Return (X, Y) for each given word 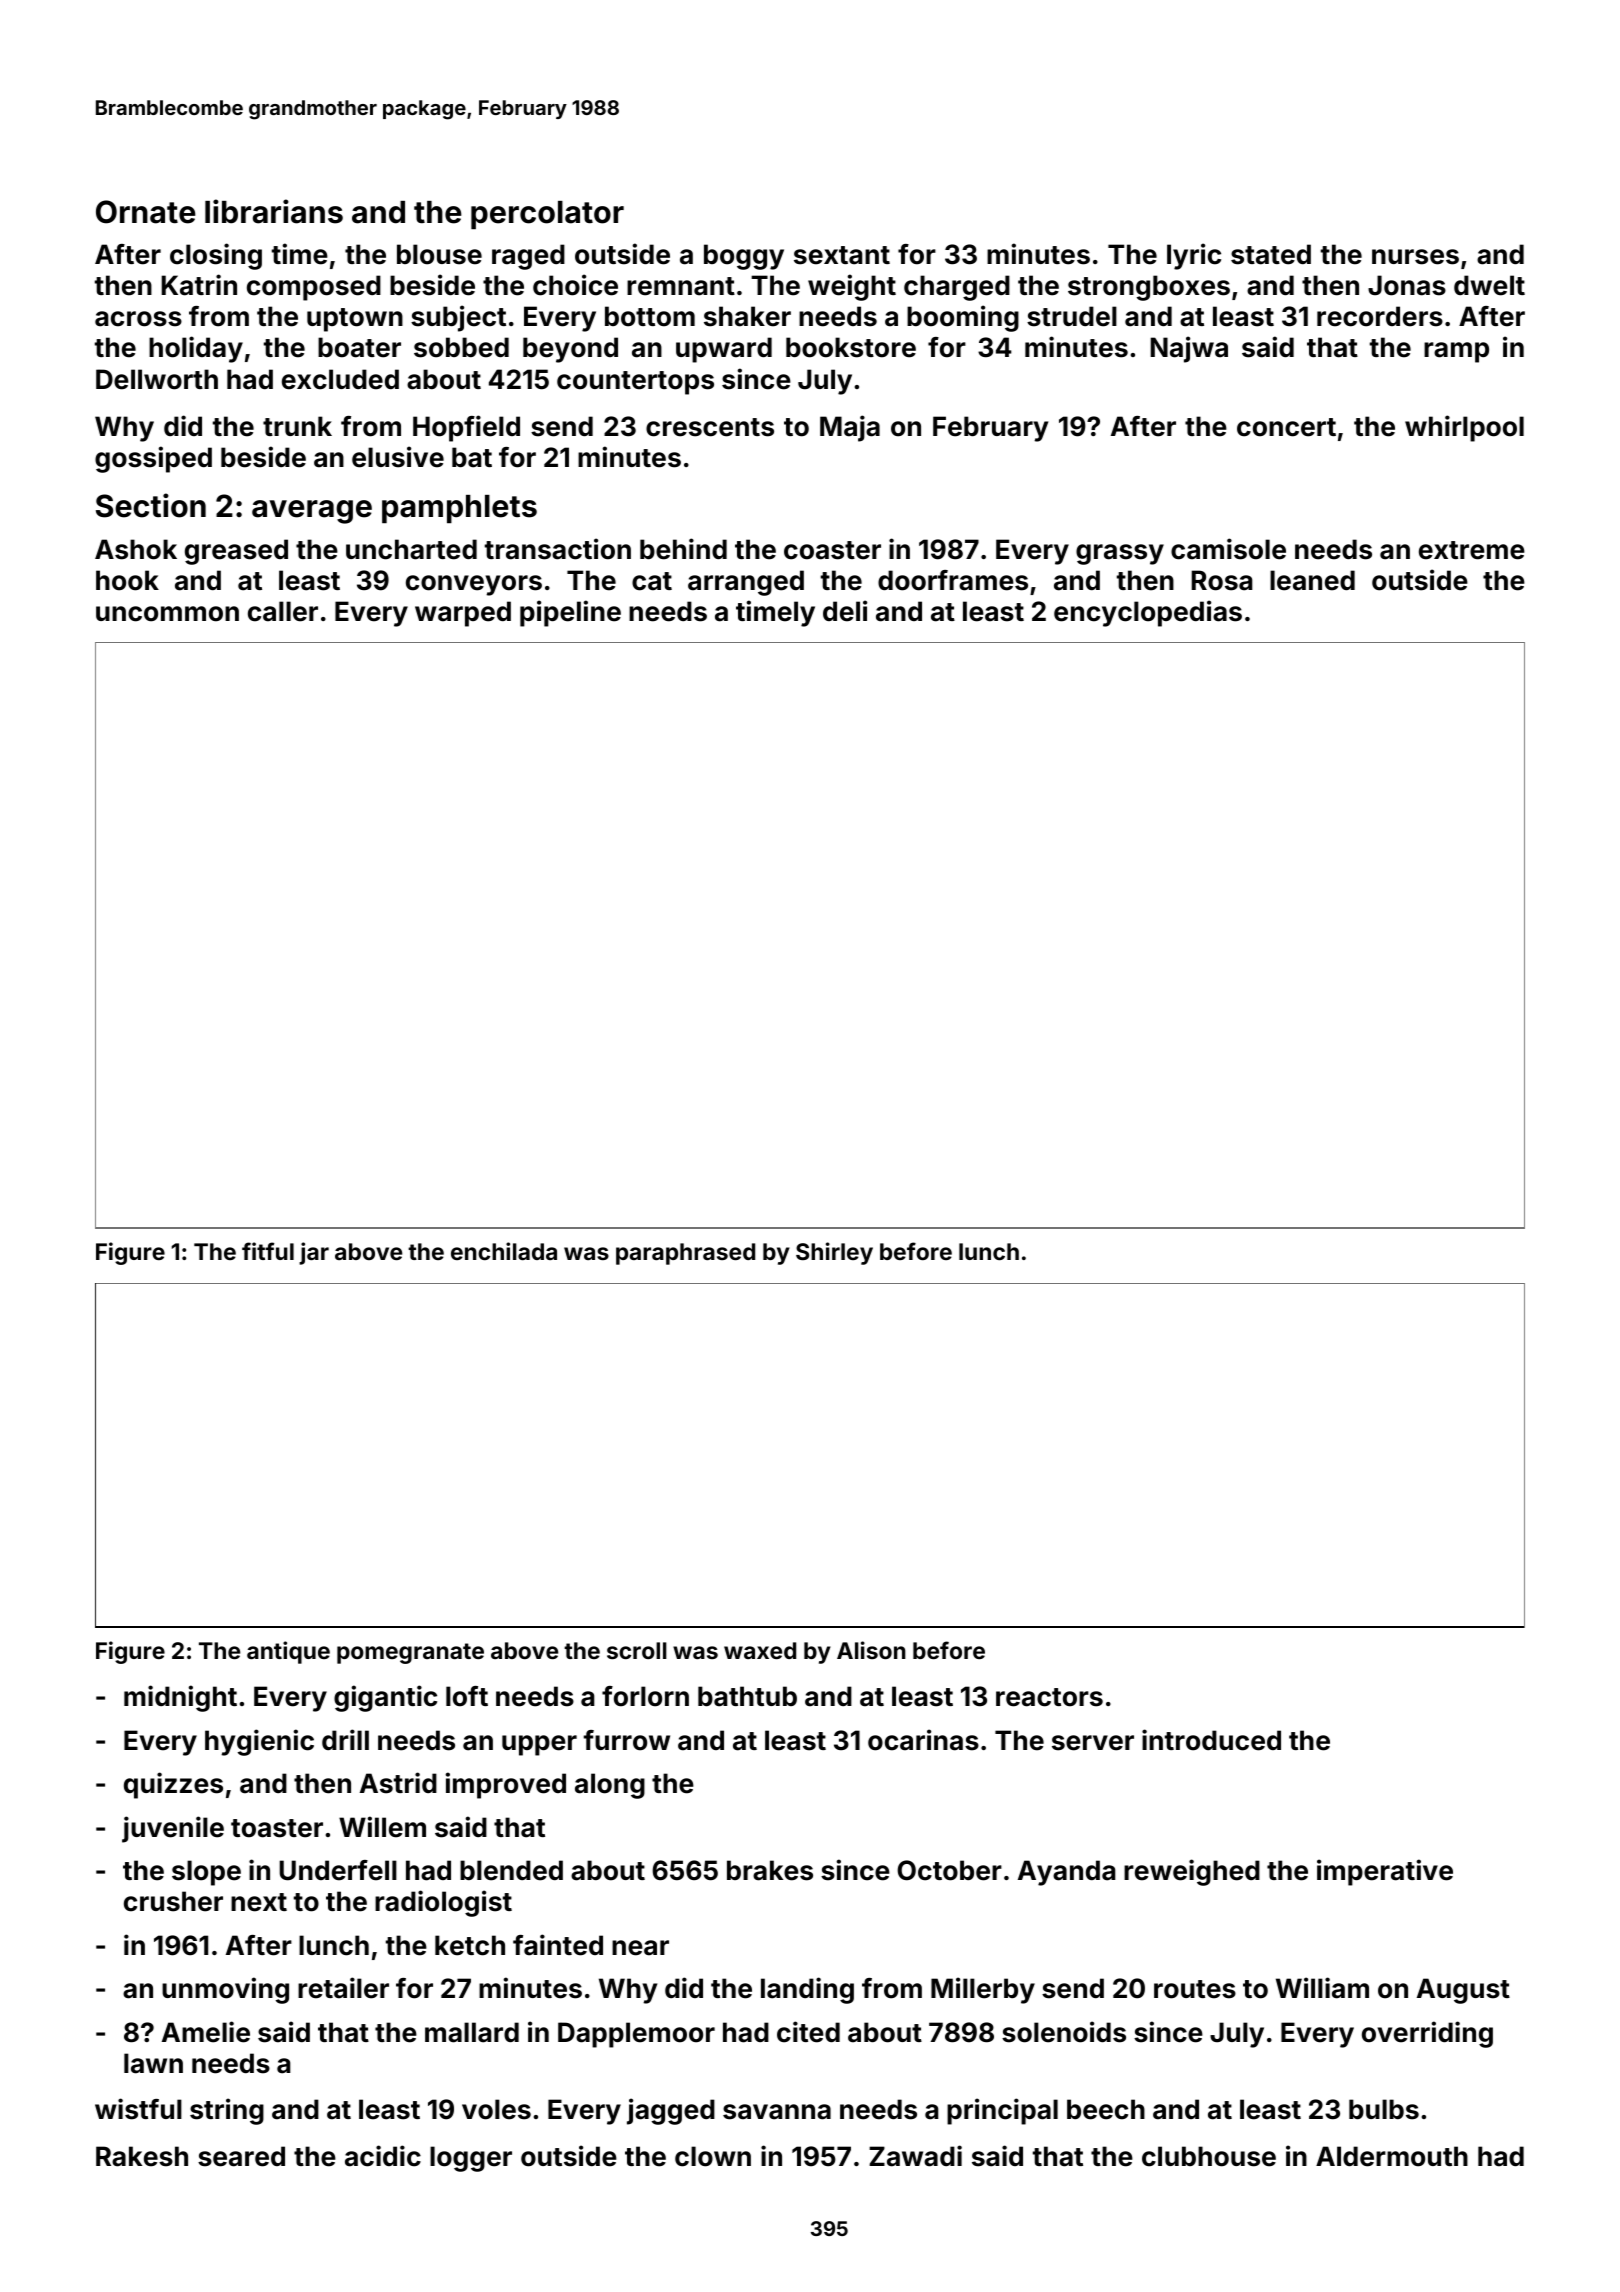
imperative (1385, 1872)
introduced (1211, 1740)
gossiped (153, 459)
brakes (770, 1870)
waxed (760, 1650)
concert (1286, 427)
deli (845, 611)
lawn (153, 2063)
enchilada (504, 1251)
